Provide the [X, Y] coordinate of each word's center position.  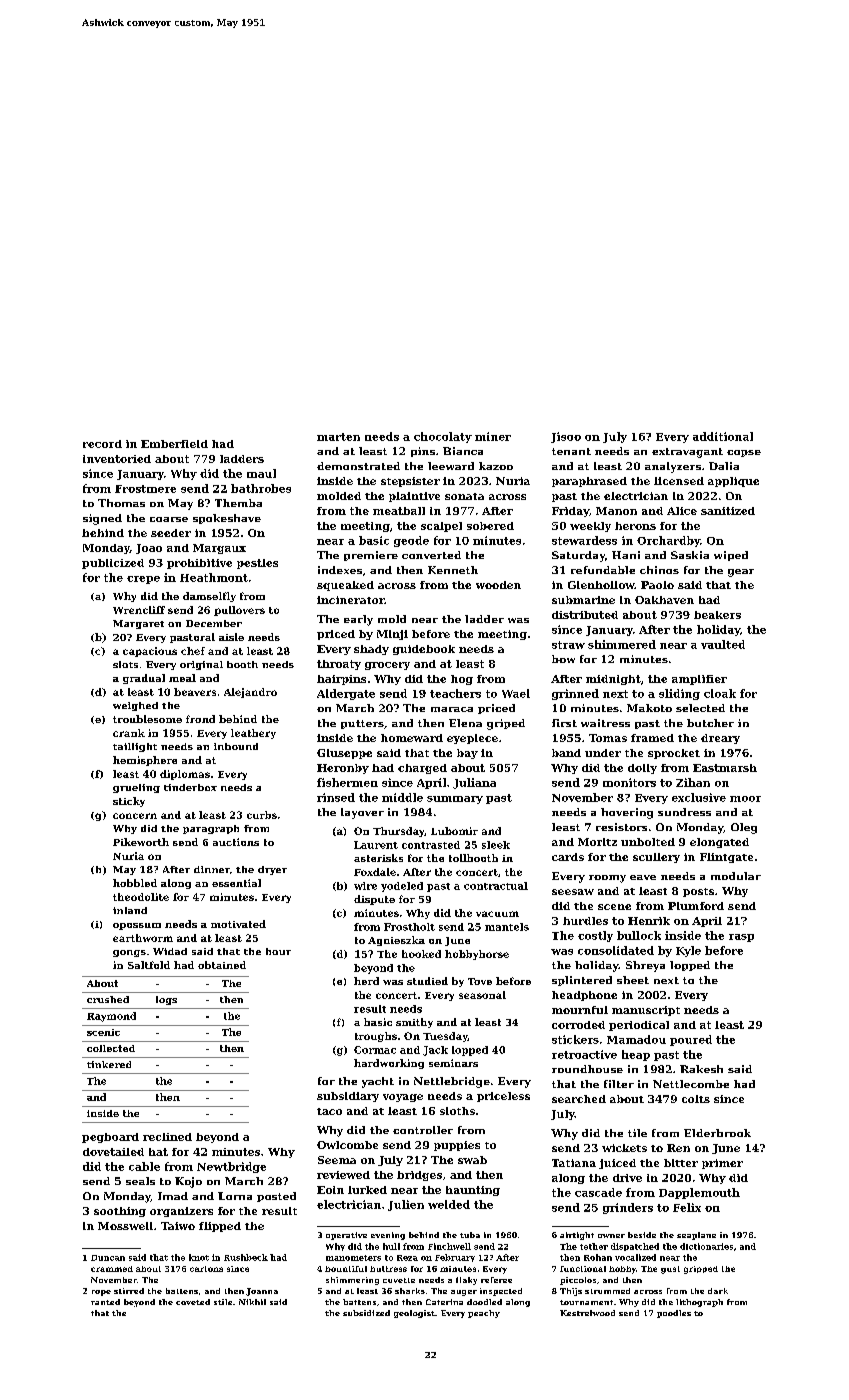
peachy [484, 1314]
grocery [387, 666]
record [102, 444]
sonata [464, 496]
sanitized [728, 511]
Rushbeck [246, 1257]
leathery [253, 734]
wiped [731, 556]
